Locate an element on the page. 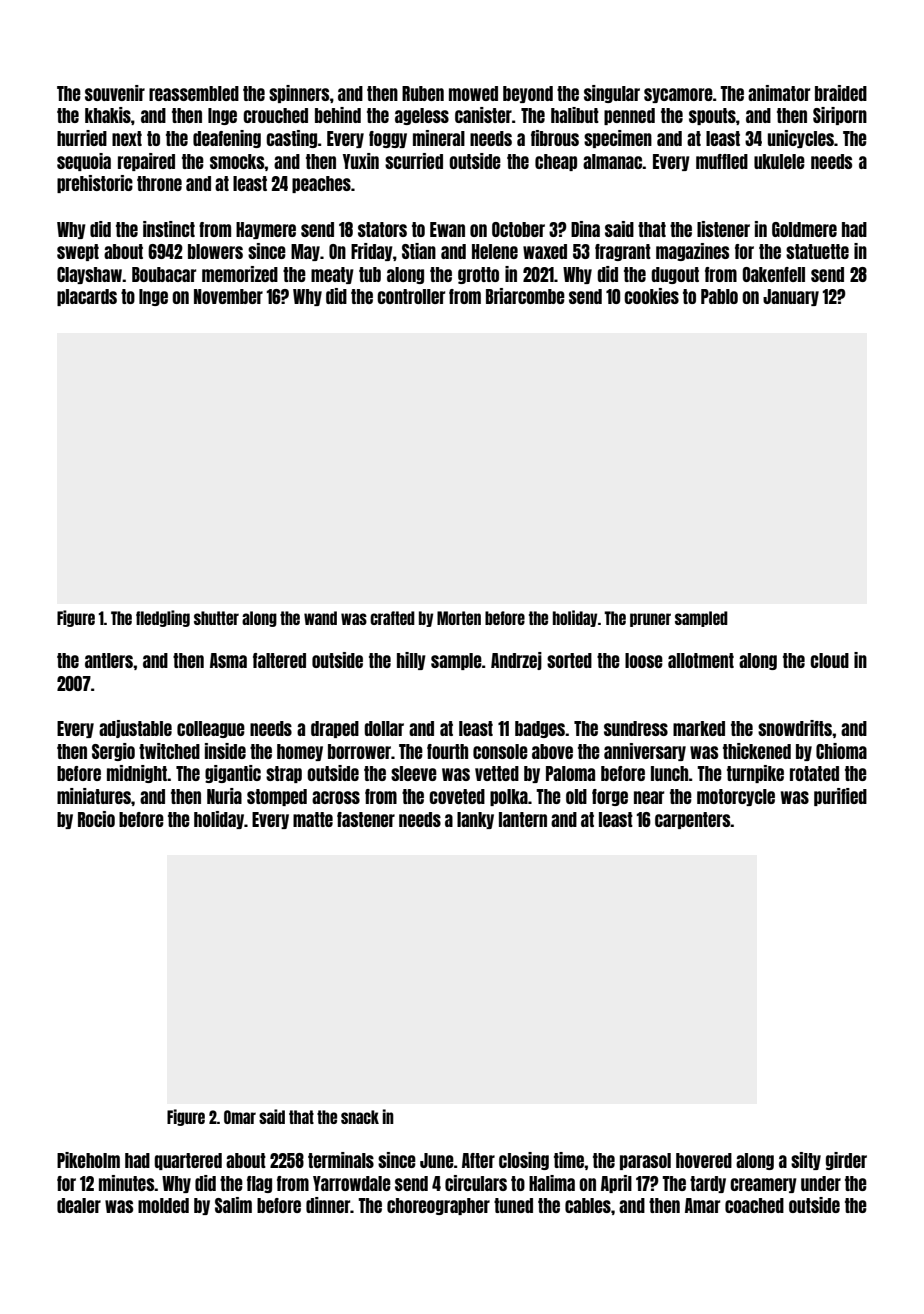 This image has height=1314, width=924. fledgling is located at coordinates (163, 618).
